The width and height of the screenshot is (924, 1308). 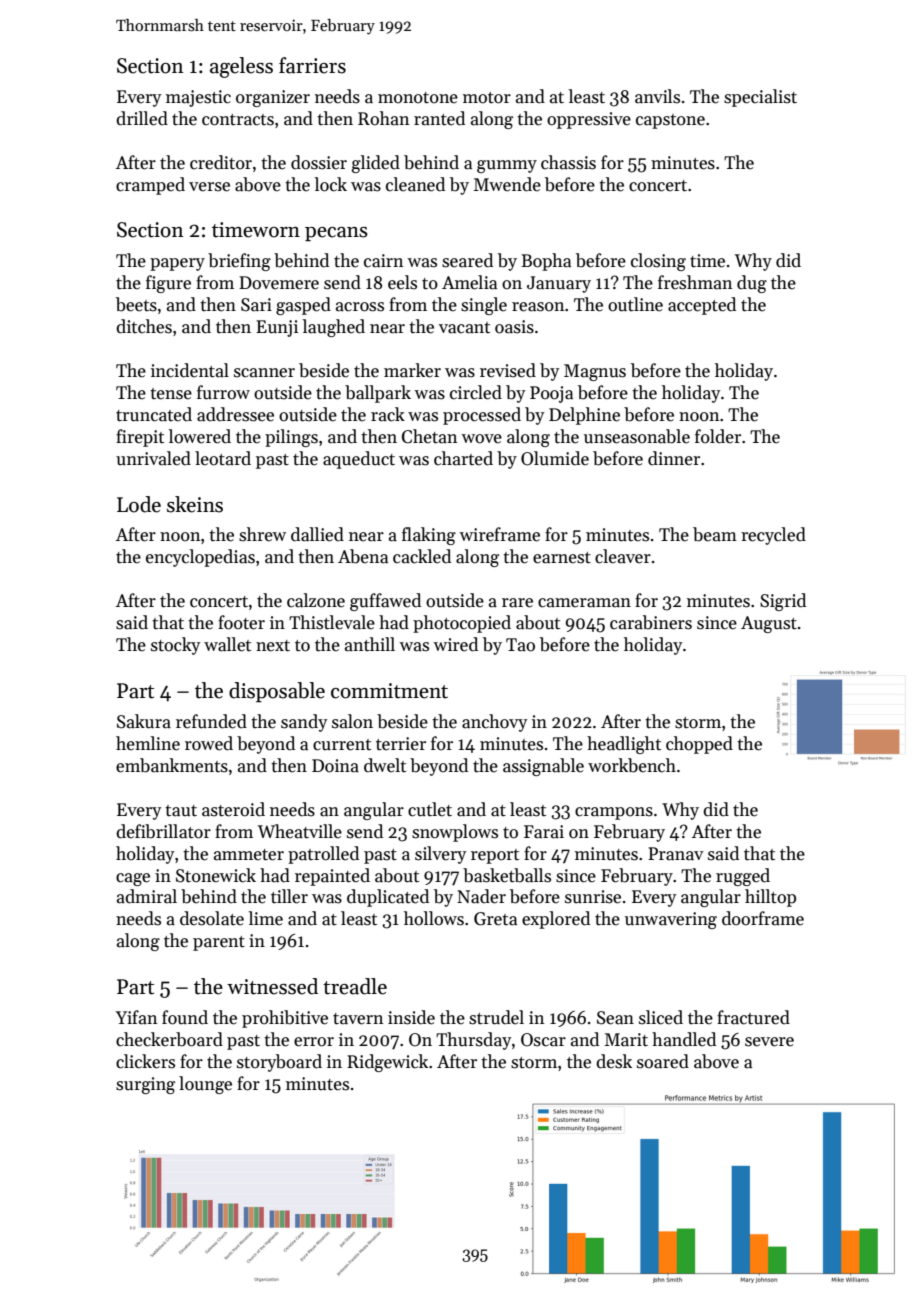 What do you see at coordinates (464, 328) in the screenshot?
I see `vacant` at bounding box center [464, 328].
